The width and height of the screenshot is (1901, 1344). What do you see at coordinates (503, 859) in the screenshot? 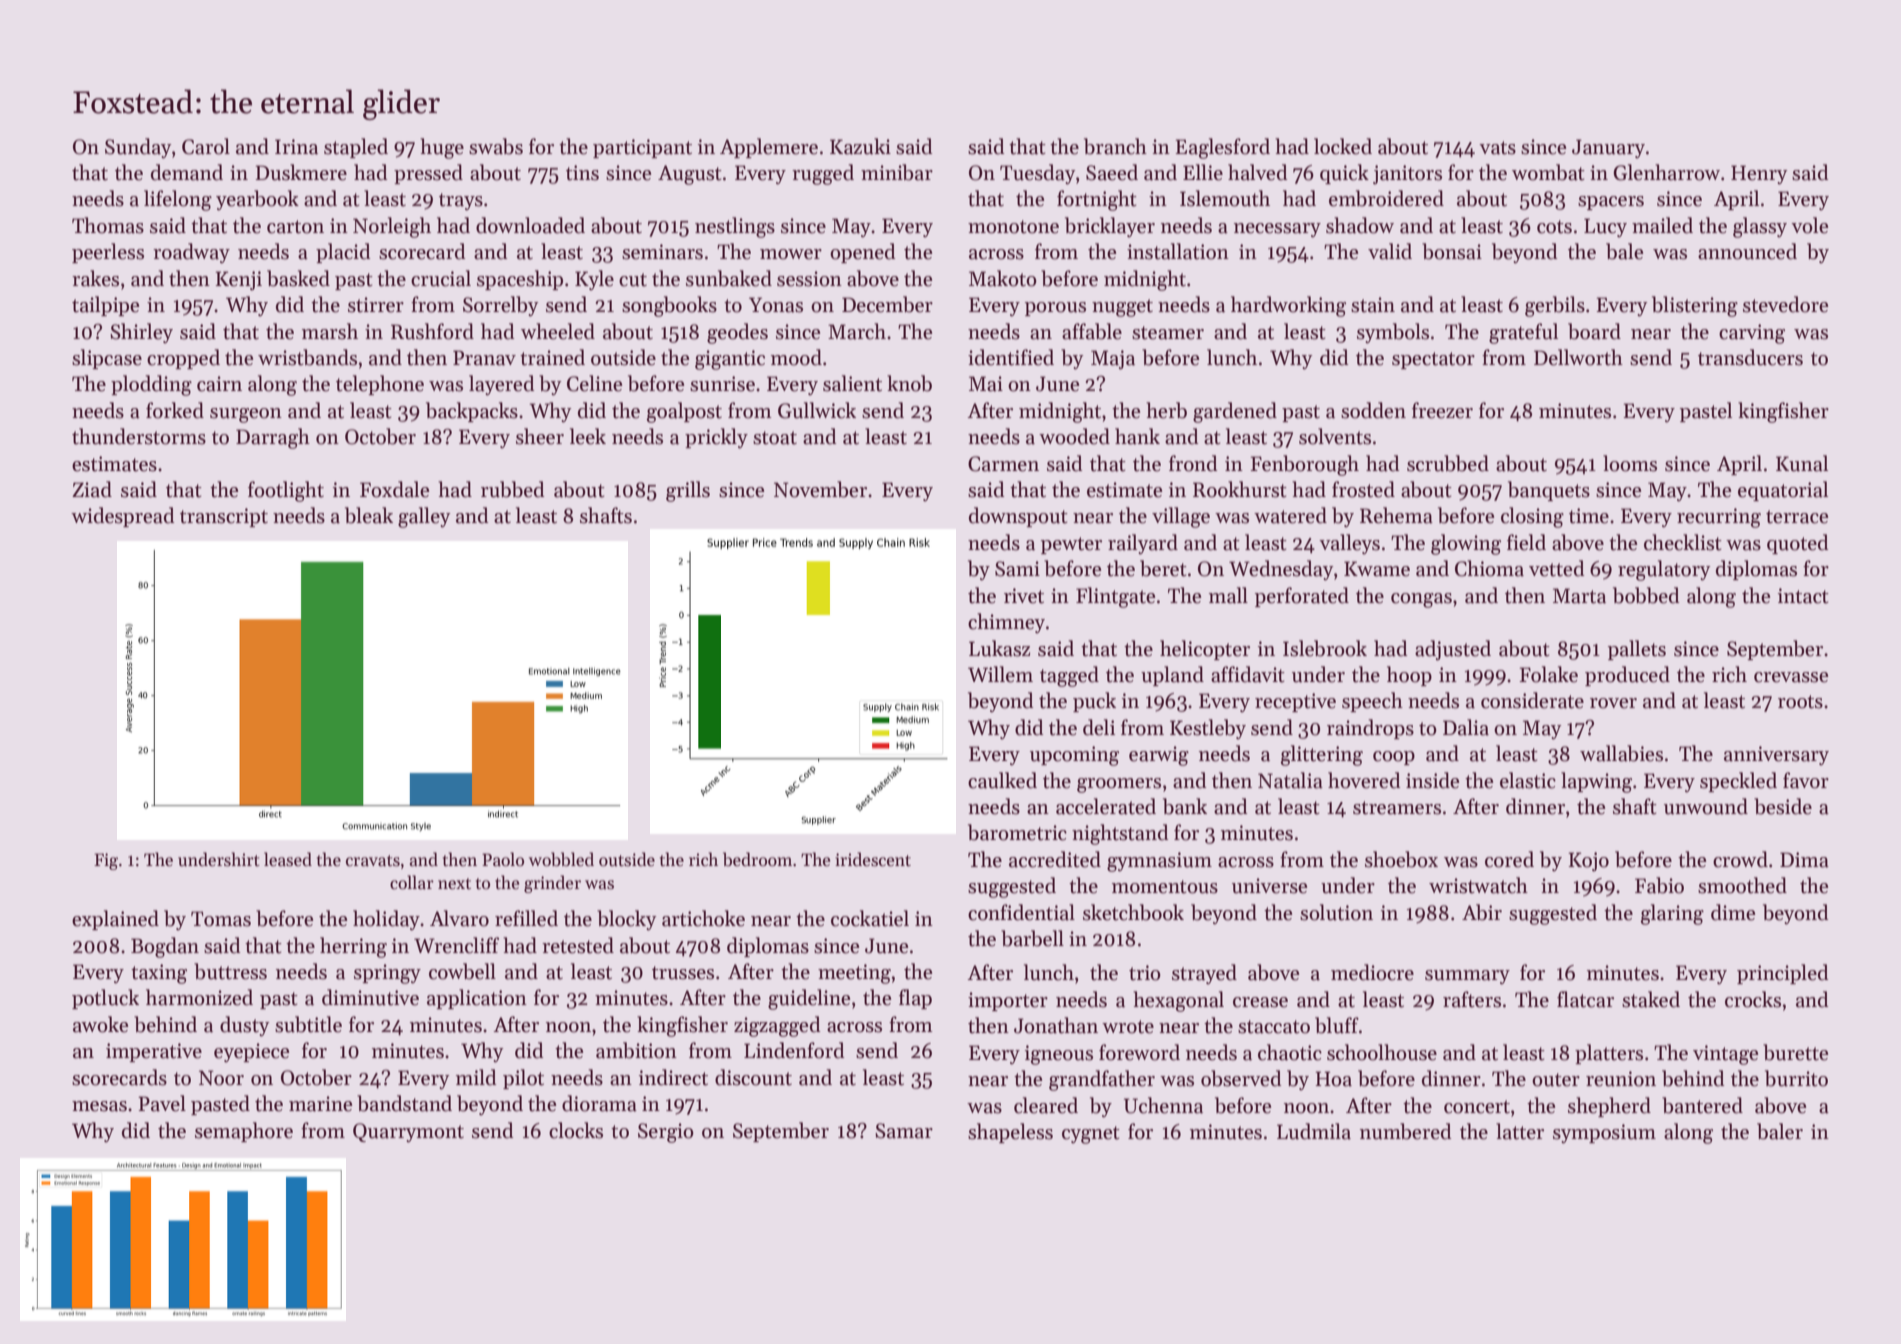
I see `Paolo` at bounding box center [503, 859].
